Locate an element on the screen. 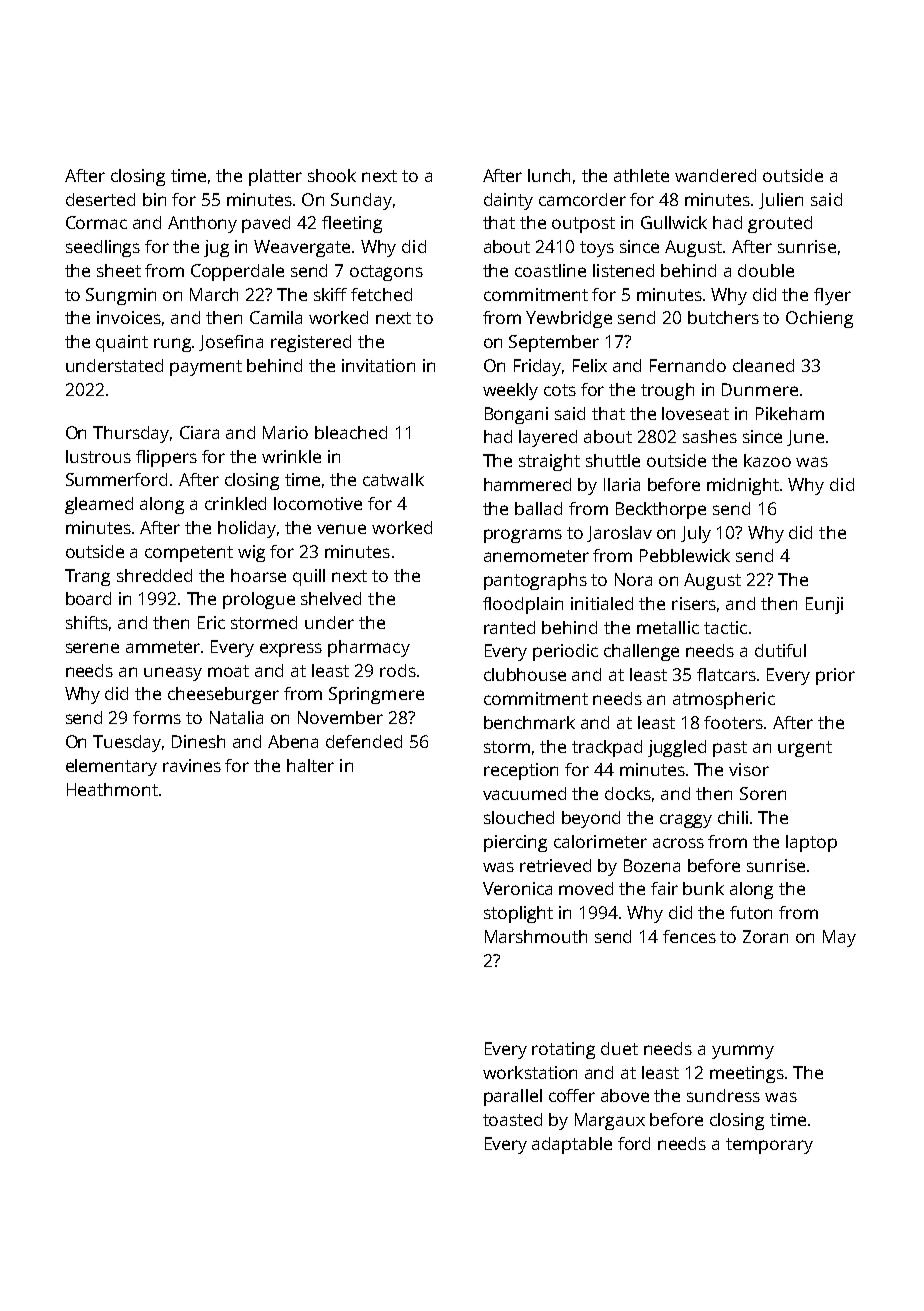 This screenshot has width=924, height=1311. parallel is located at coordinates (513, 1097).
